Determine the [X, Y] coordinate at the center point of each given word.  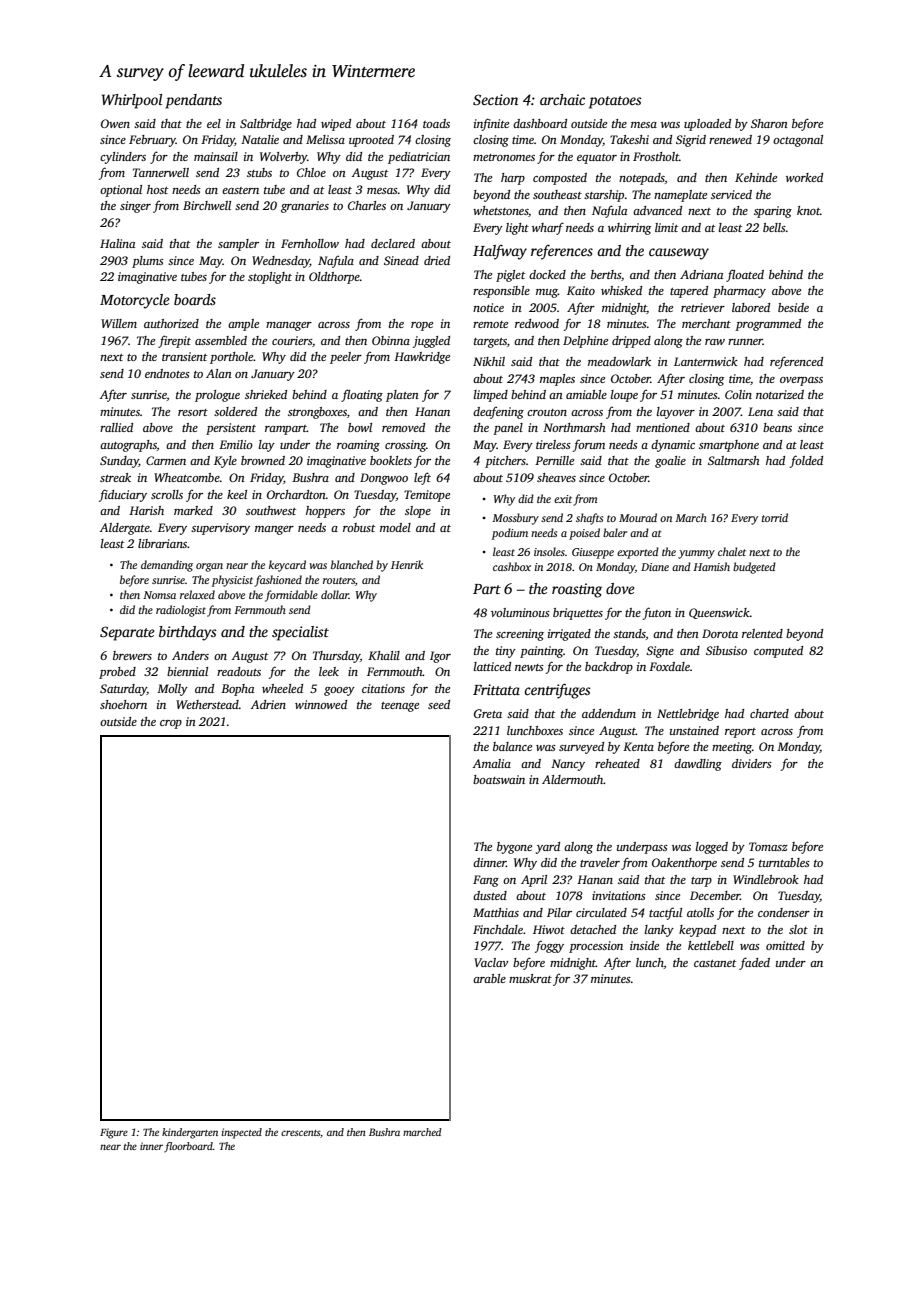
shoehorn [123, 704]
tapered [689, 292]
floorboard [188, 1147]
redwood [537, 323]
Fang [486, 881]
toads [436, 123]
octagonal [798, 141]
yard [548, 848]
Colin [738, 394]
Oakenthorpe [684, 864]
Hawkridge [422, 358]
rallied [116, 427]
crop [171, 724]
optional [121, 191]
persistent [231, 429]
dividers [752, 763]
